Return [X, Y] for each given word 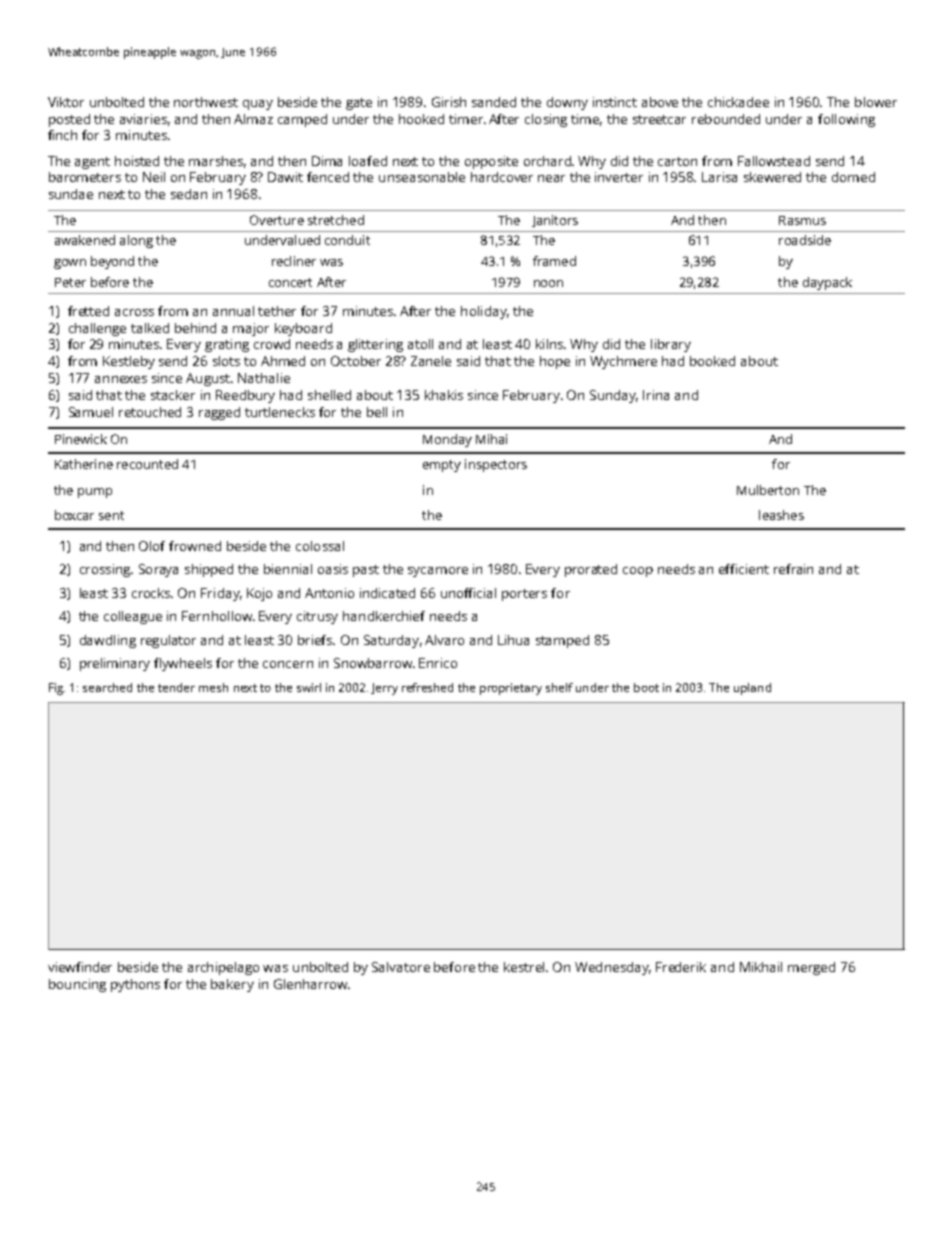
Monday [447, 440]
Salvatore [401, 967]
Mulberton [768, 490]
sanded [494, 102]
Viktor [66, 102]
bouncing [77, 985]
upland [752, 689]
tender [176, 687]
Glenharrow [310, 984]
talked [150, 328]
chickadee [738, 102]
